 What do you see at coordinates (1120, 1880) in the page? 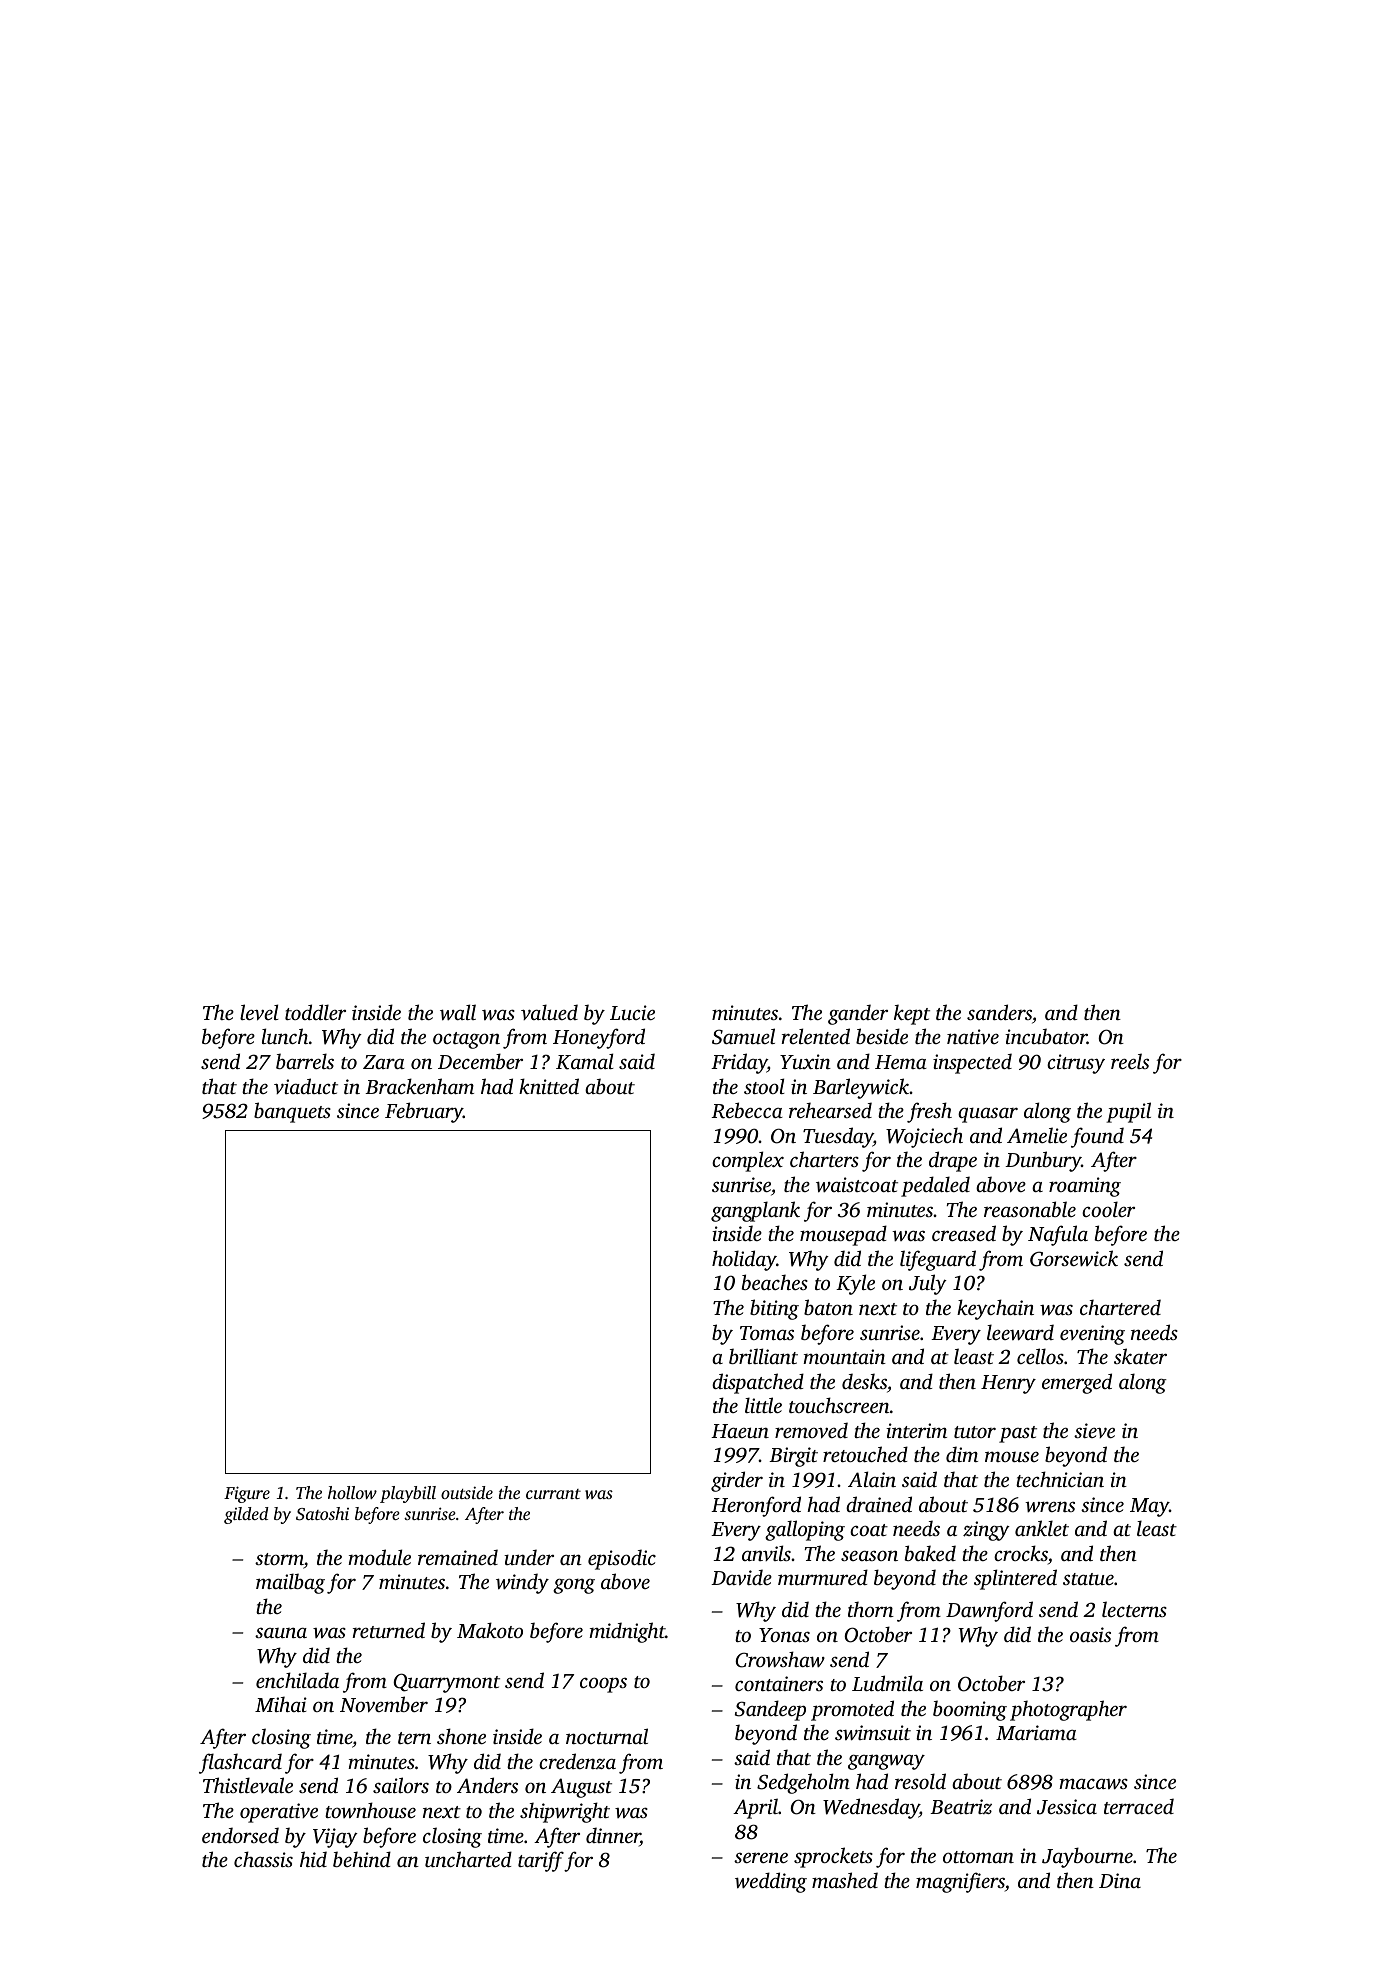
I see `Dina` at bounding box center [1120, 1880].
